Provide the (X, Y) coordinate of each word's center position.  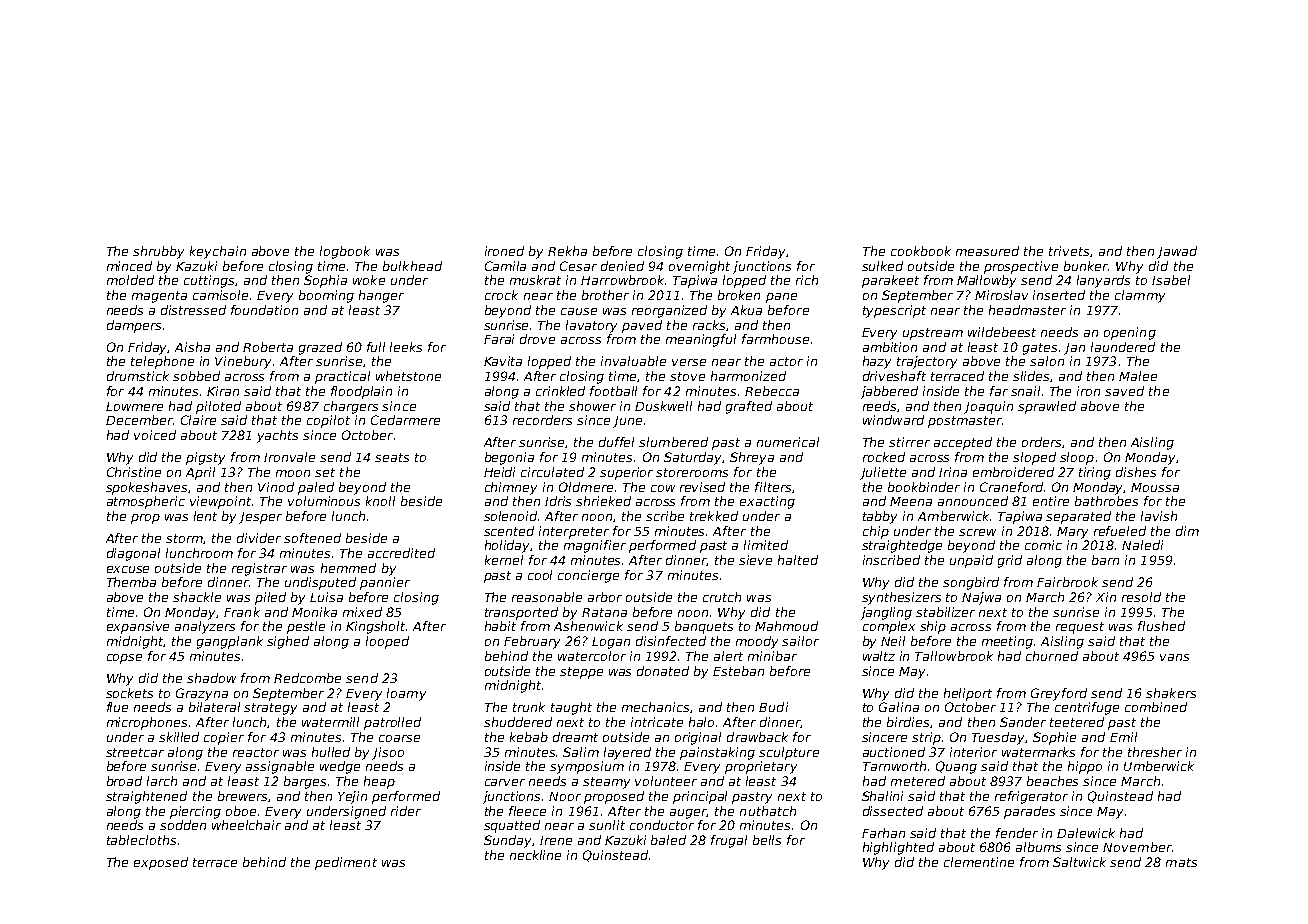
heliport (968, 694)
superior (626, 473)
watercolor (592, 656)
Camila (505, 266)
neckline (535, 855)
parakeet (890, 281)
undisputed (320, 583)
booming (326, 296)
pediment (346, 863)
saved (1124, 391)
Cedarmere (405, 420)
